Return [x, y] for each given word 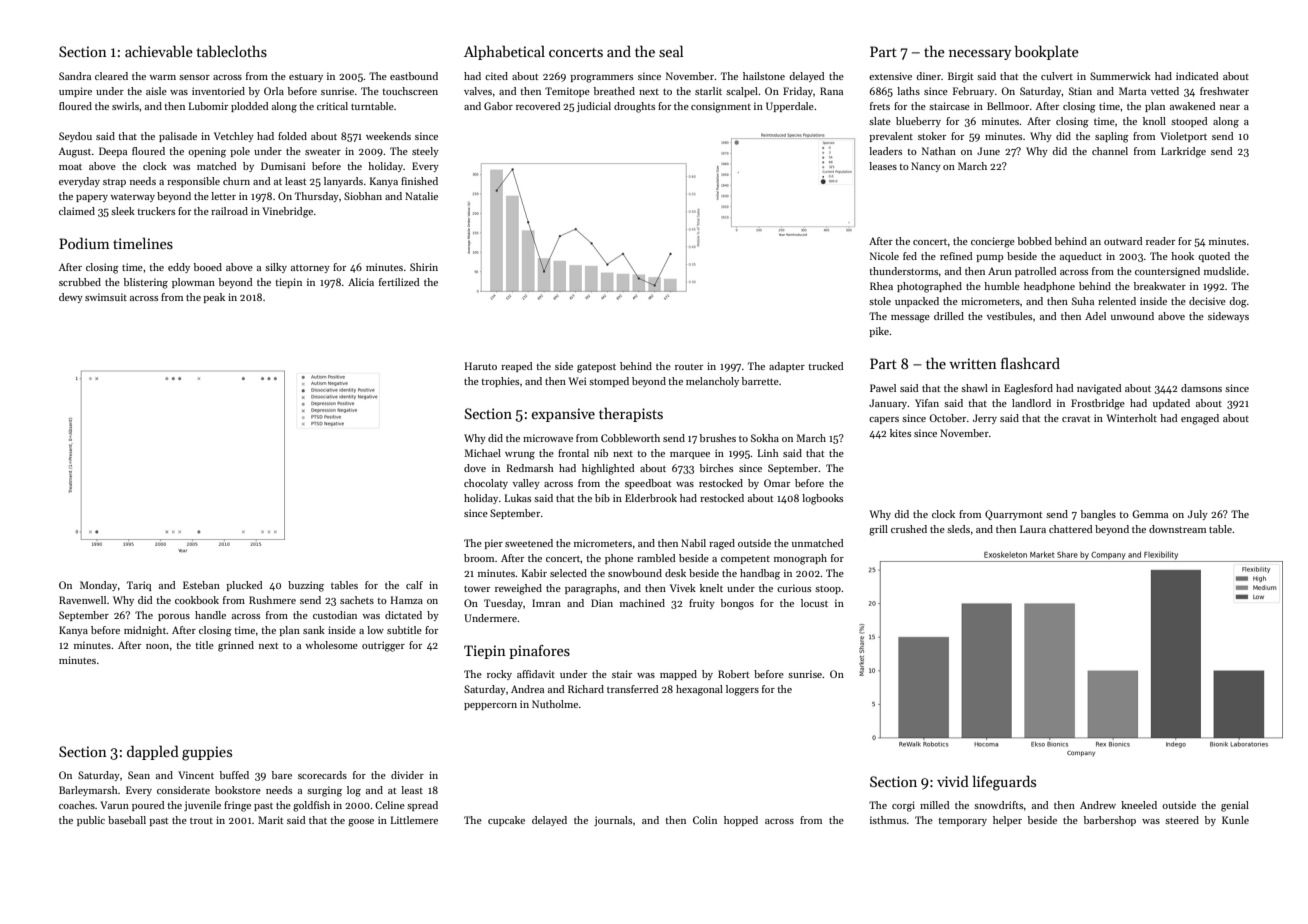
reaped [517, 367]
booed [208, 267]
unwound [1132, 316]
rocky [499, 675]
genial [1235, 806]
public [91, 821]
